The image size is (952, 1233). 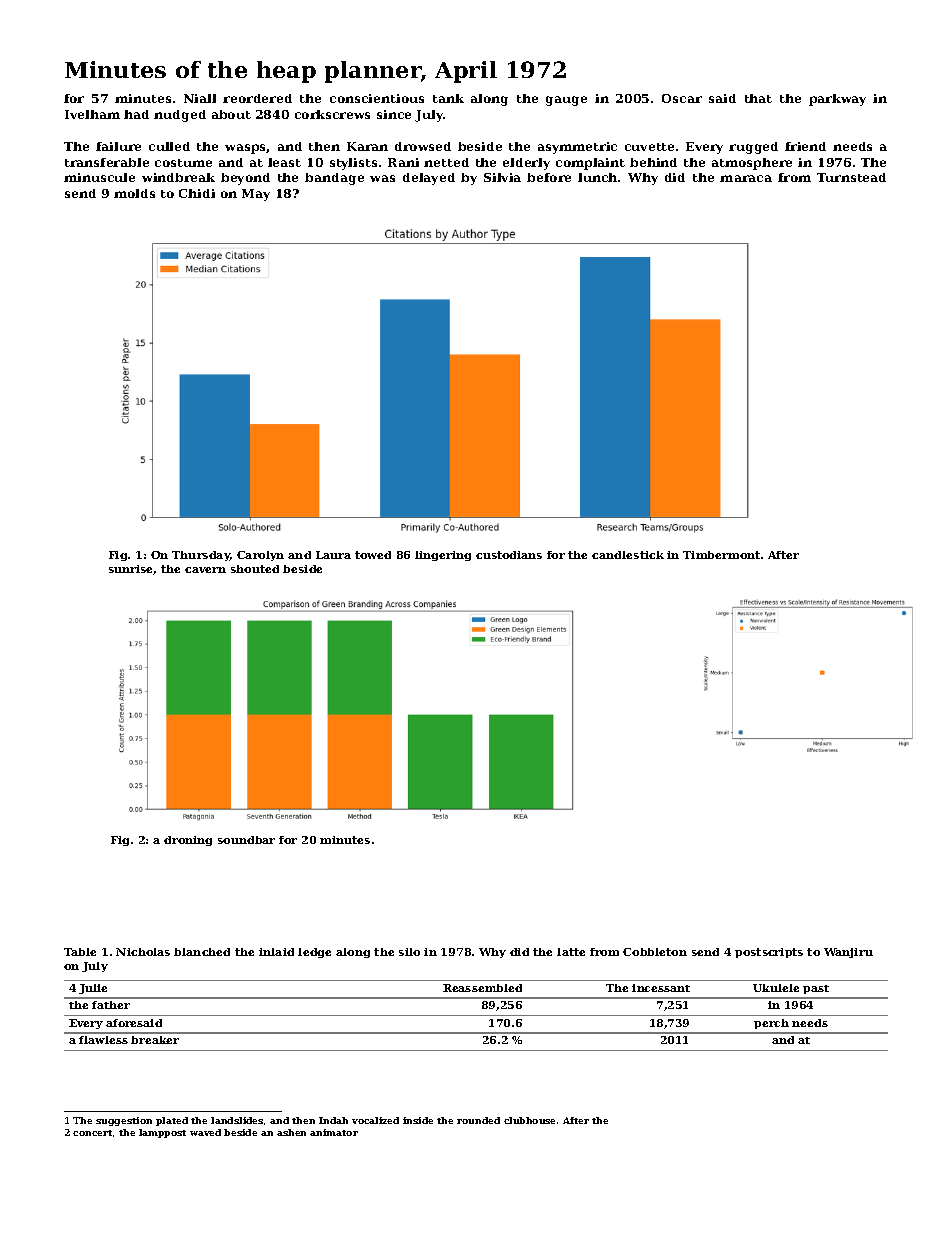 I want to click on cavern, so click(x=205, y=570).
